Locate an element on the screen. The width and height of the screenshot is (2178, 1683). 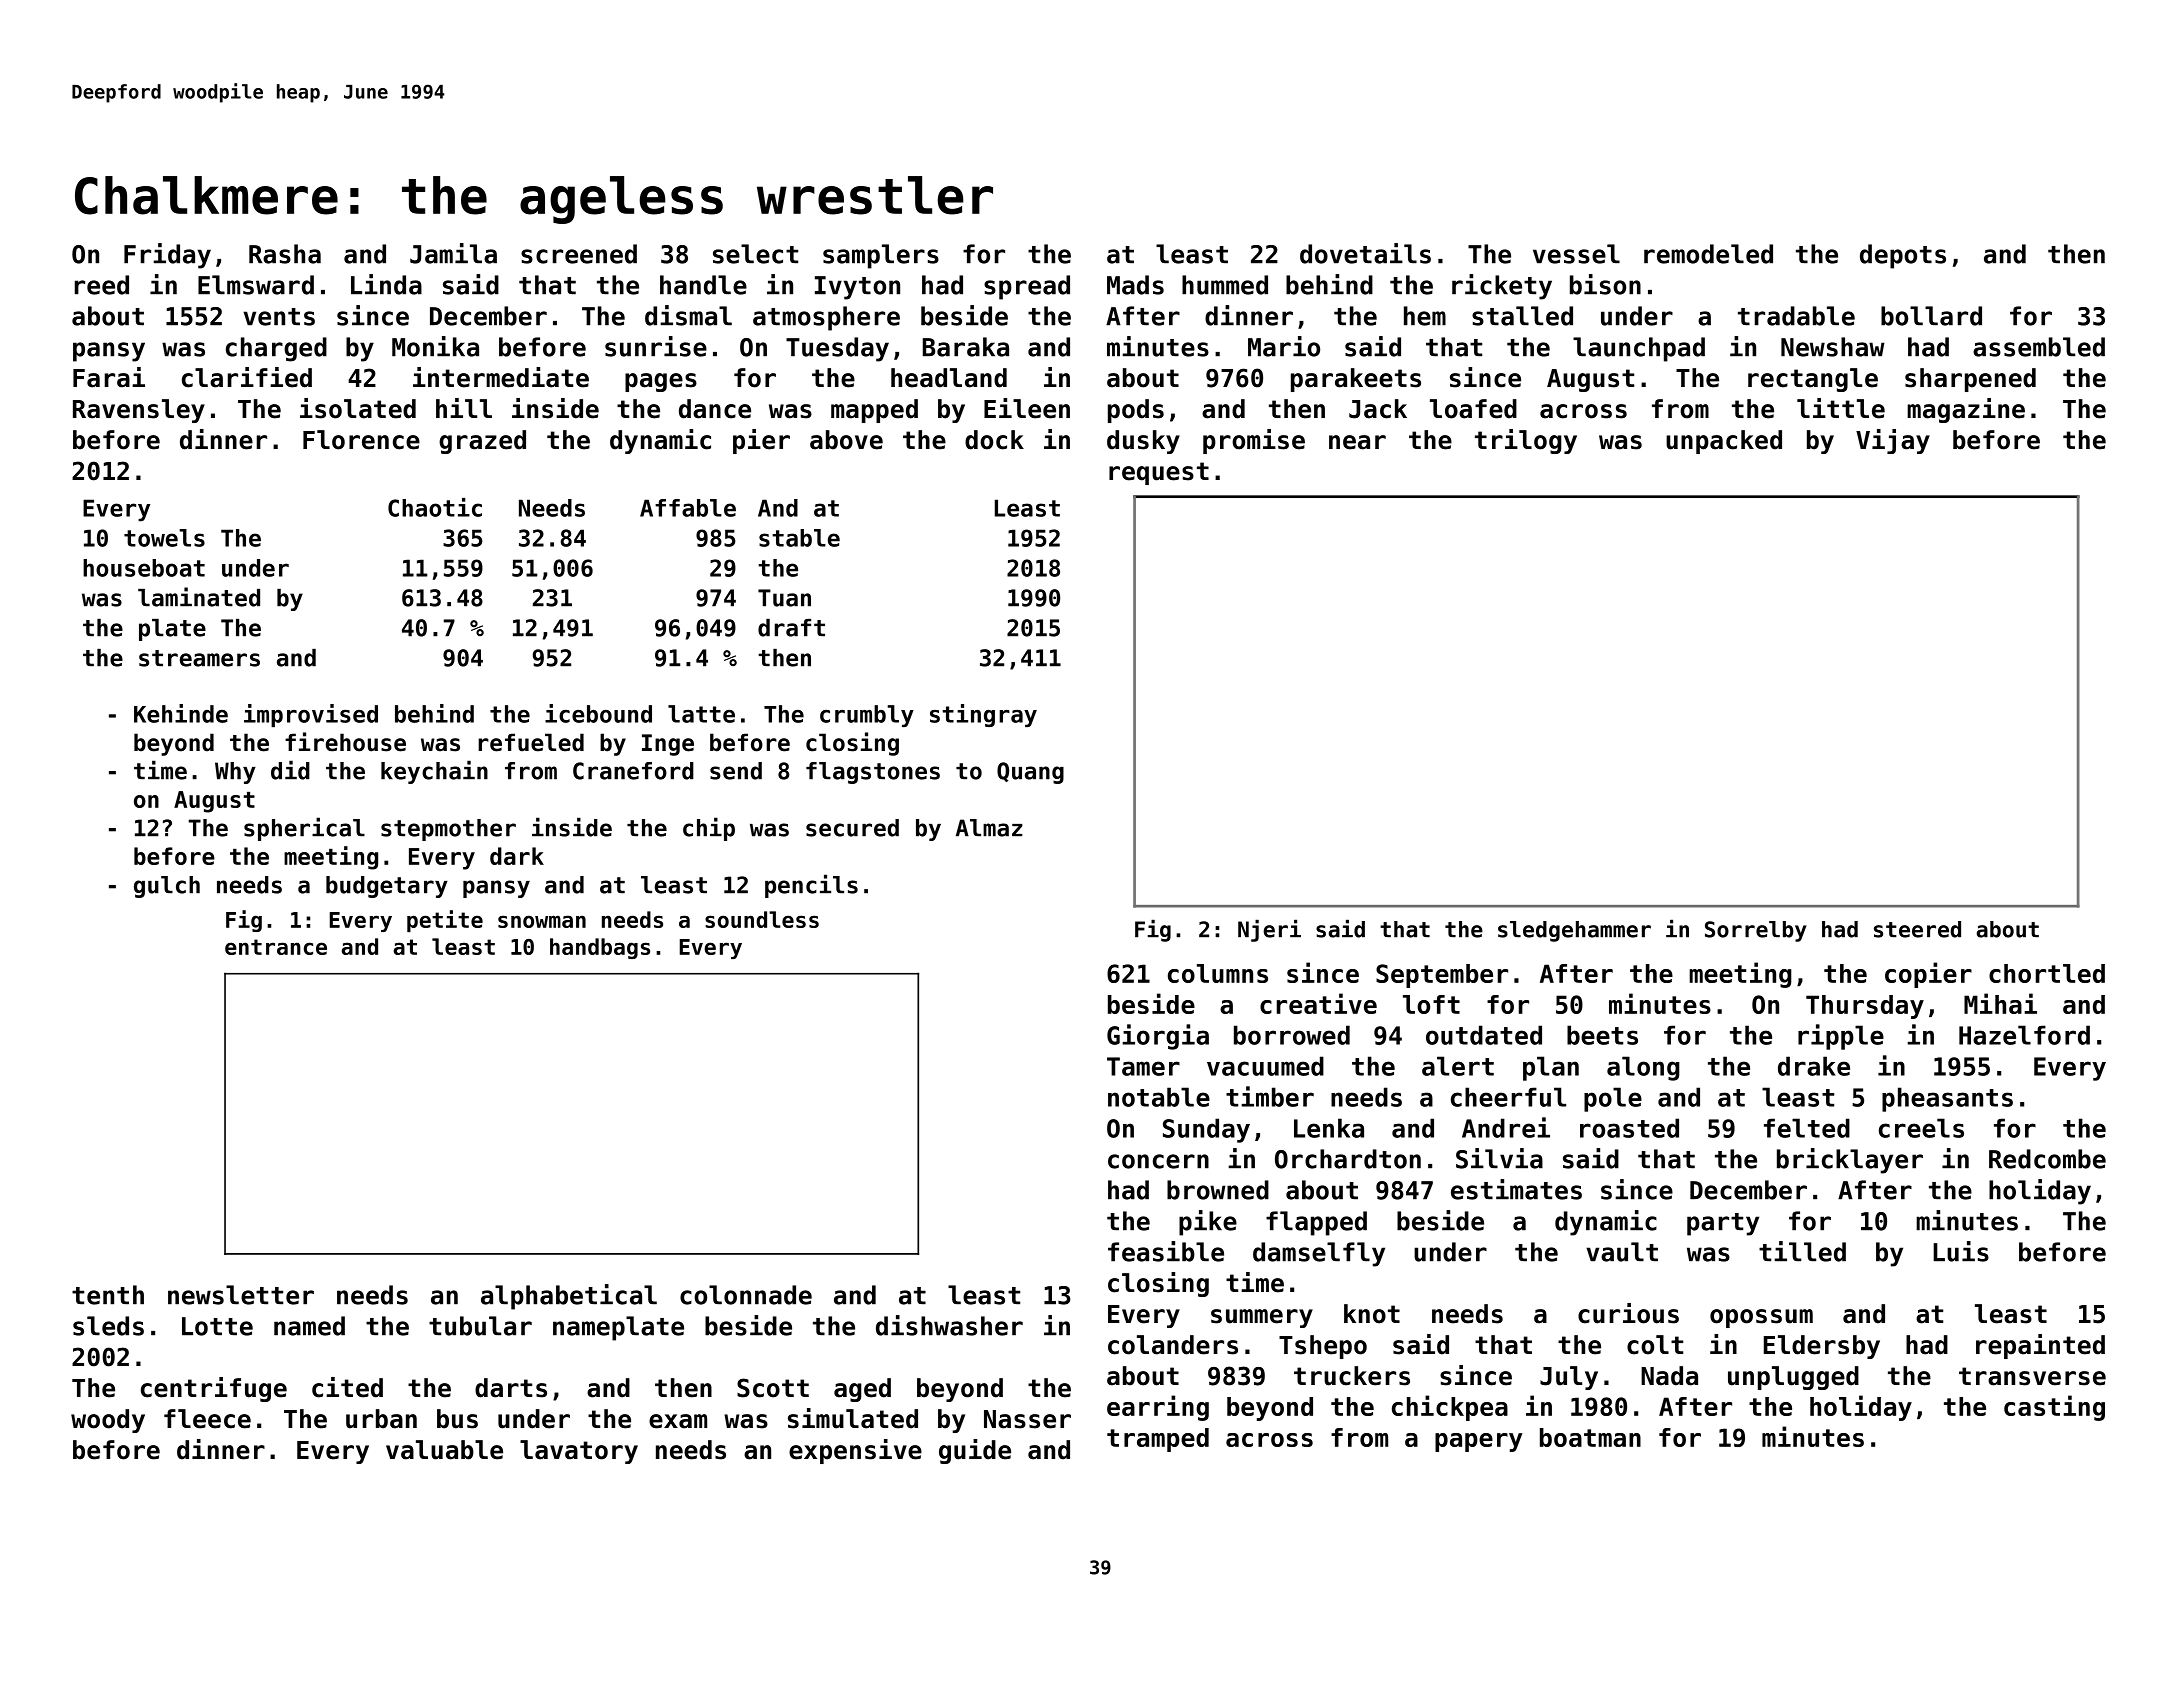
Sorrelby is located at coordinates (1756, 931).
